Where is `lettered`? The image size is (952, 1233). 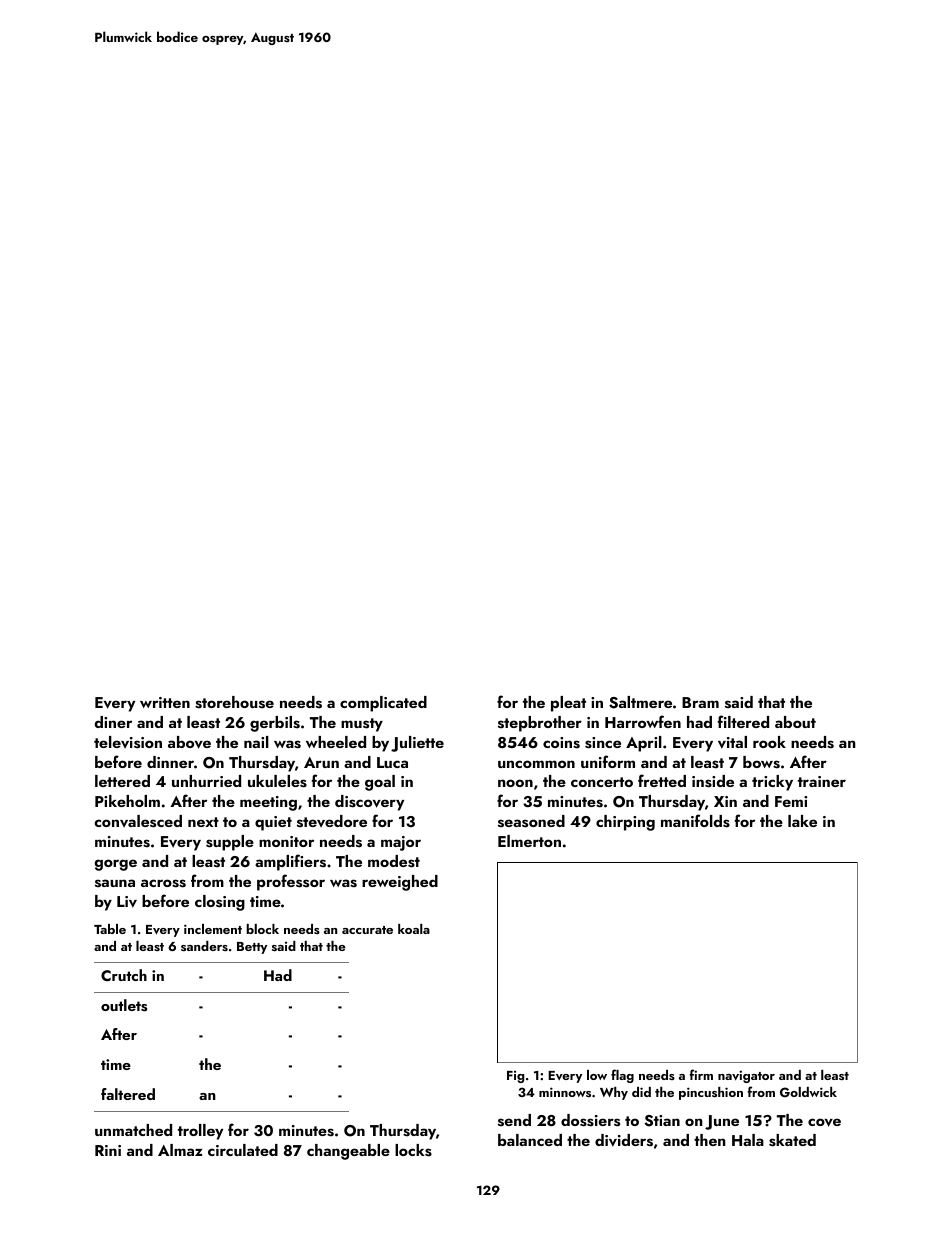
lettered is located at coordinates (122, 781).
